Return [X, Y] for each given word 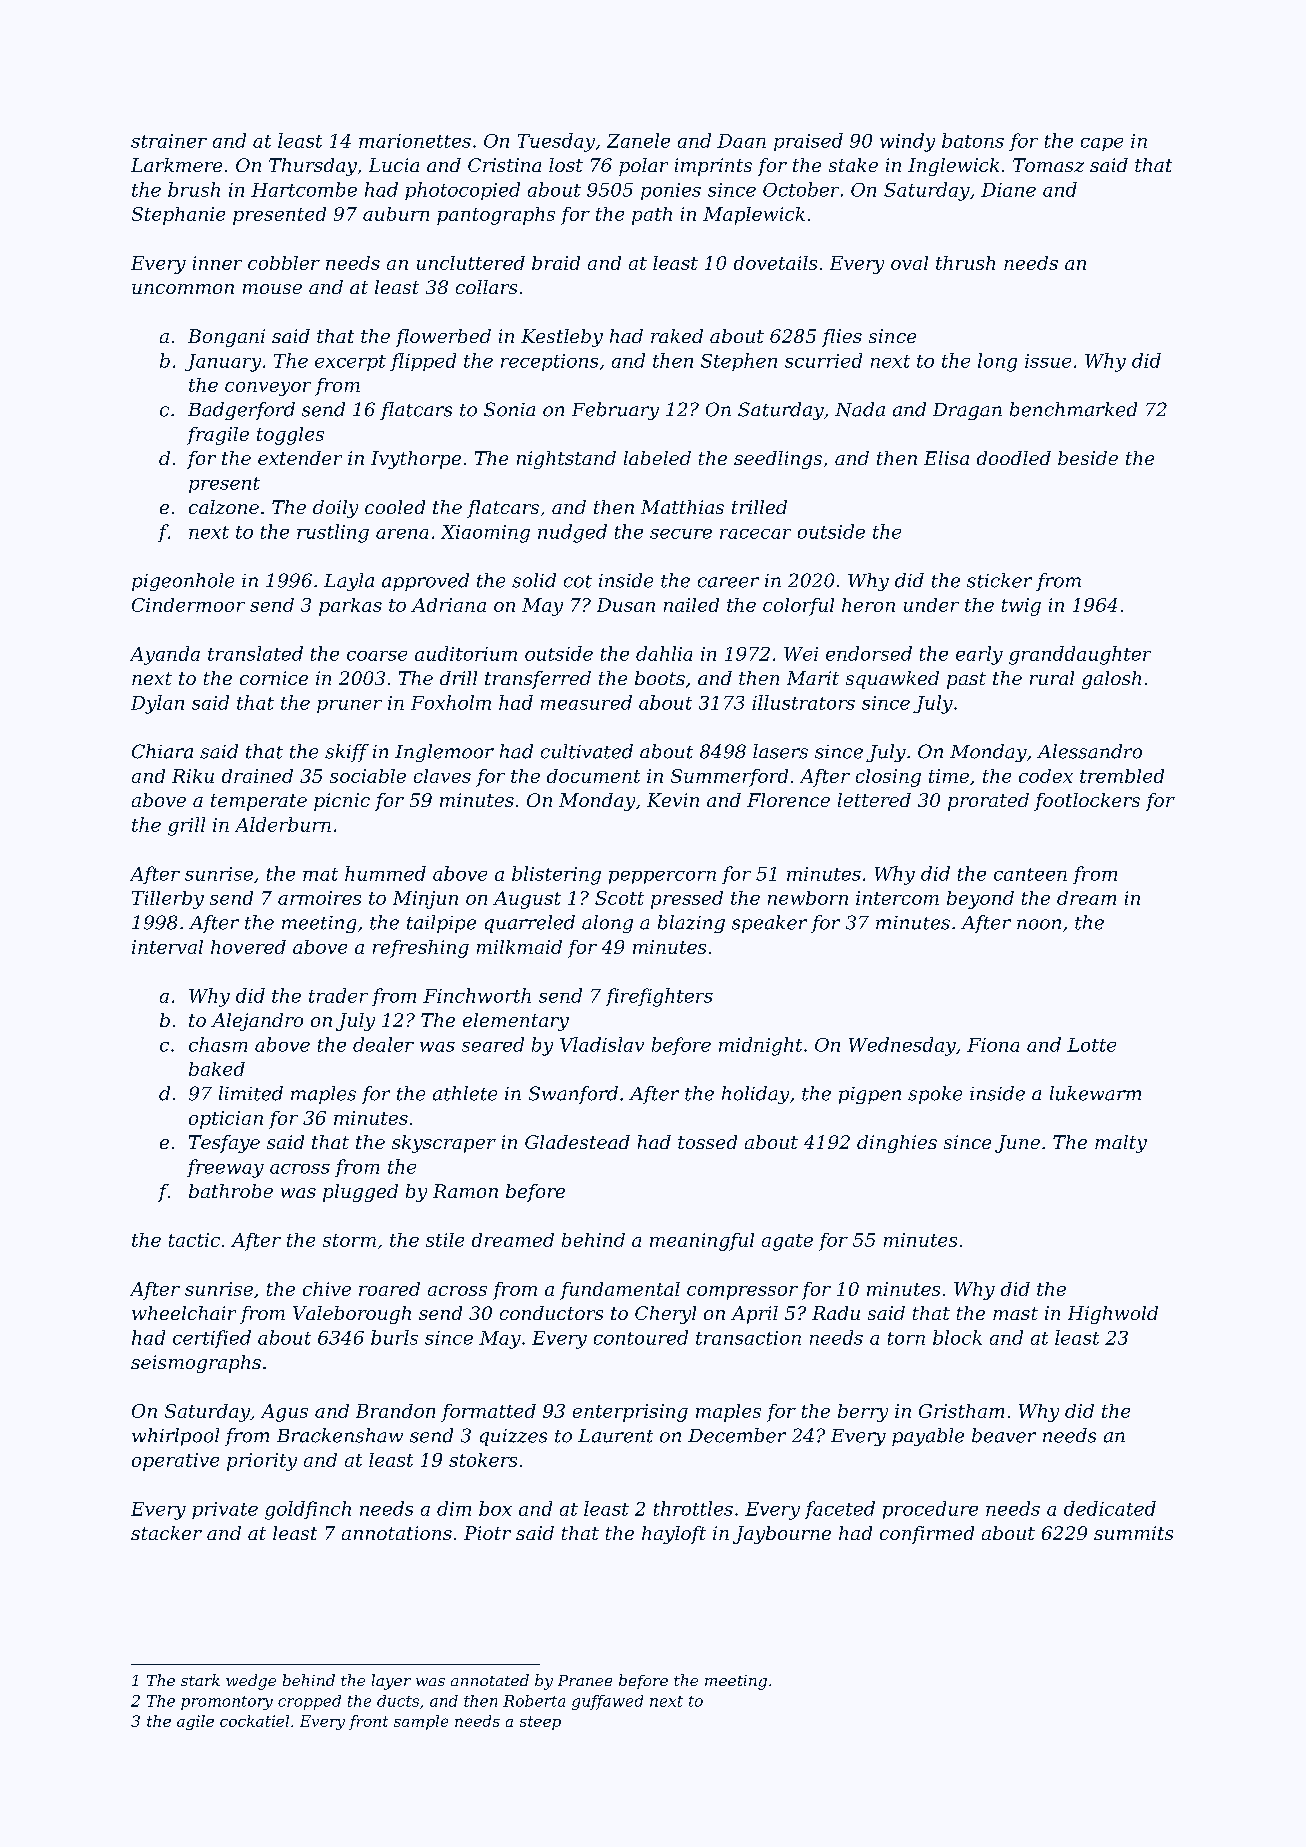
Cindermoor [188, 605]
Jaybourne [782, 1535]
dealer [383, 1044]
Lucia [394, 165]
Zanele [638, 140]
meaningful [702, 1242]
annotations [397, 1533]
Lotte [1091, 1045]
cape [1102, 144]
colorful [798, 607]
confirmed [927, 1535]
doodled [1014, 458]
